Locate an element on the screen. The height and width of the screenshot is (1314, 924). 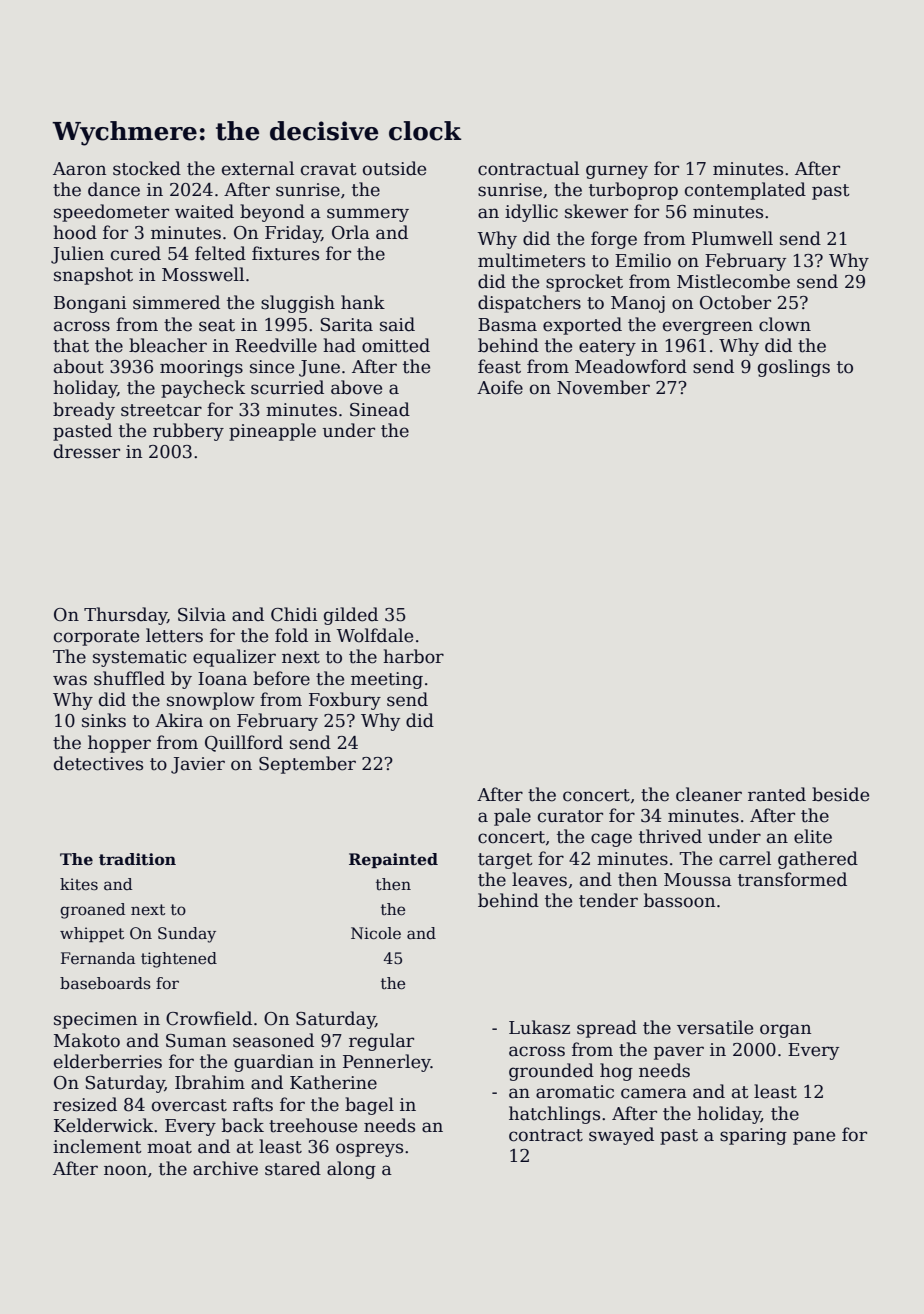
groaned is located at coordinates (92, 911).
